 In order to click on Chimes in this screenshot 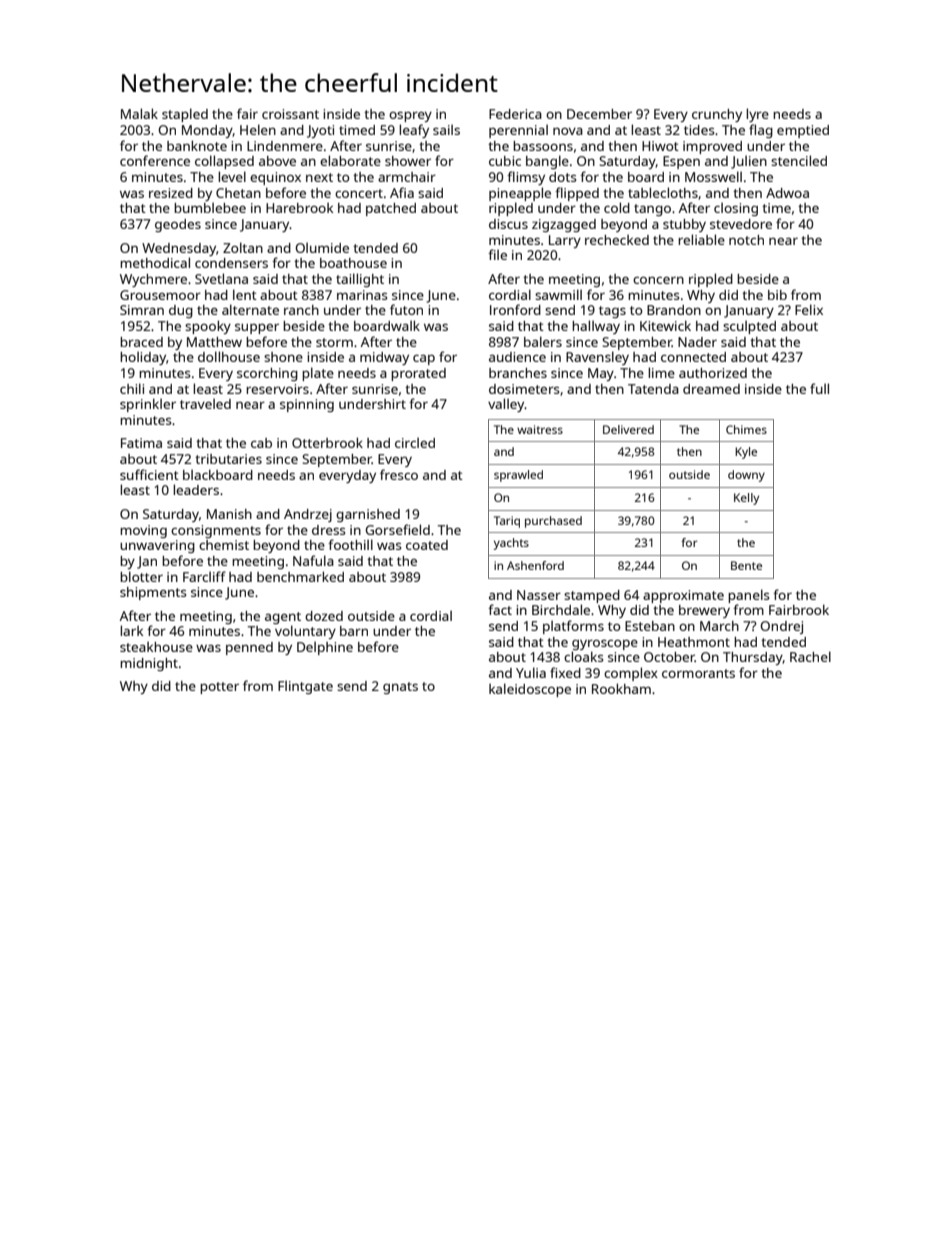, I will do `click(746, 429)`.
